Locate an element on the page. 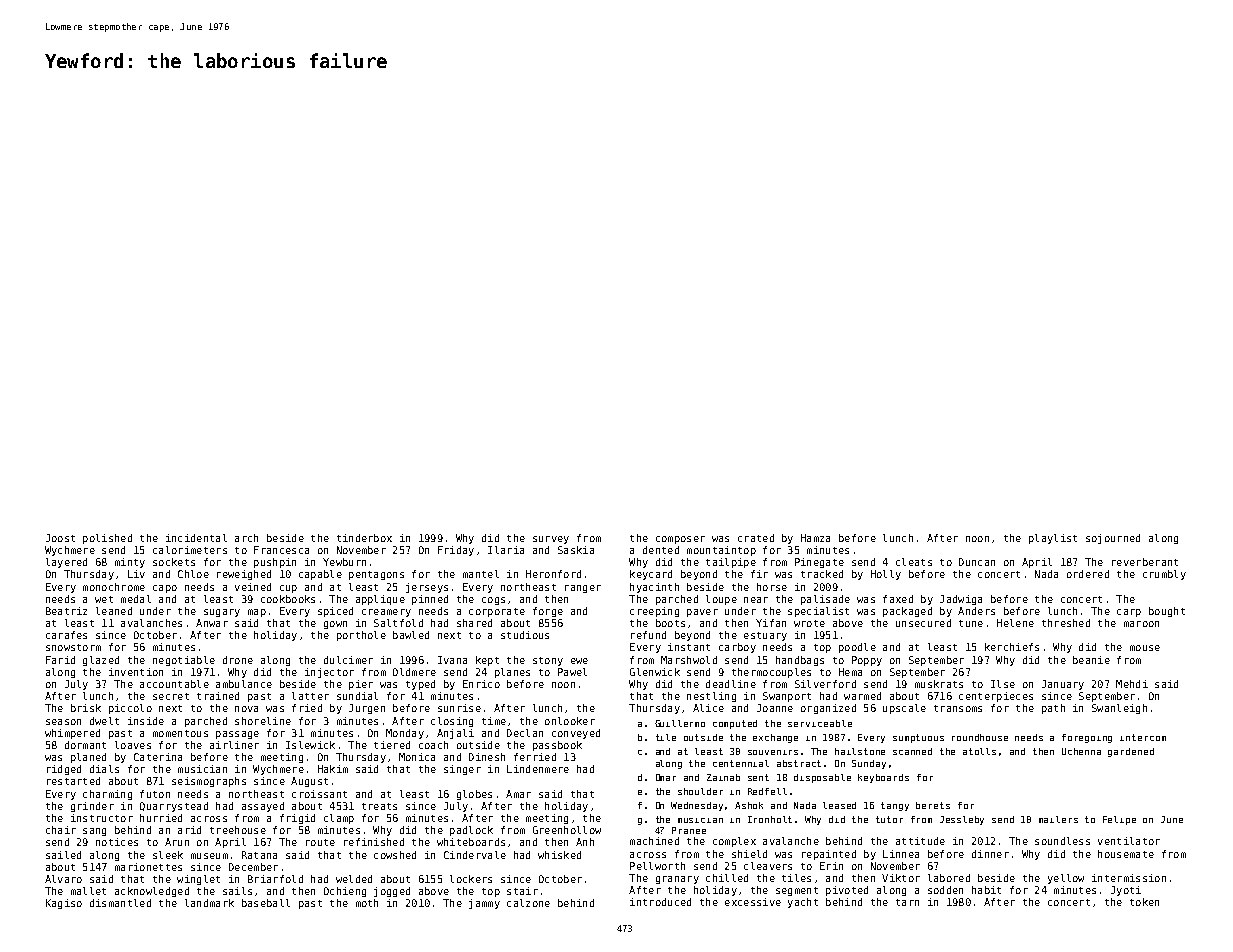  seismographs is located at coordinates (209, 782).
